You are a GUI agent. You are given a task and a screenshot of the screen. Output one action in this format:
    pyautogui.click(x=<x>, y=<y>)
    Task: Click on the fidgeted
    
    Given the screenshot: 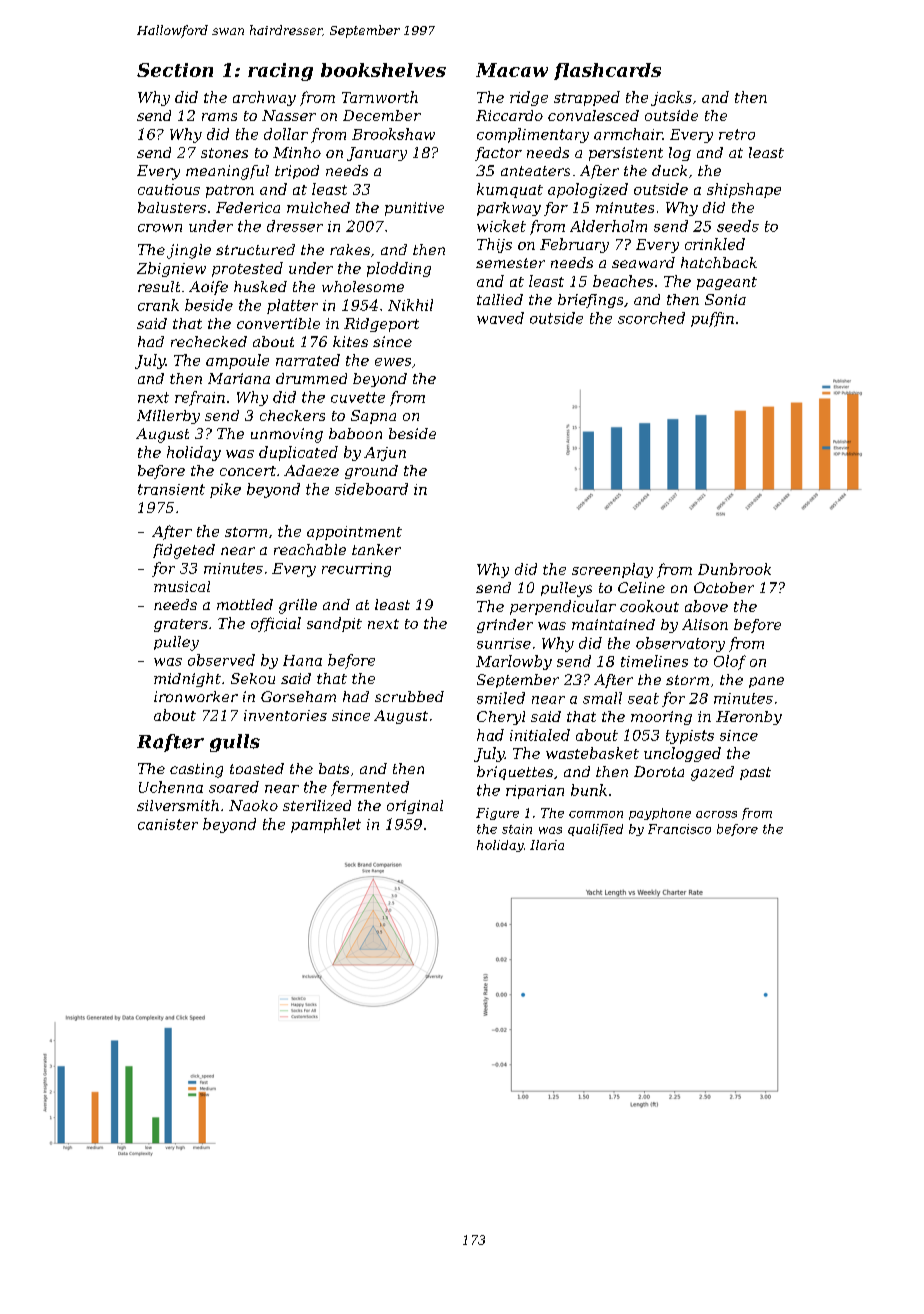 What is the action you would take?
    pyautogui.click(x=184, y=551)
